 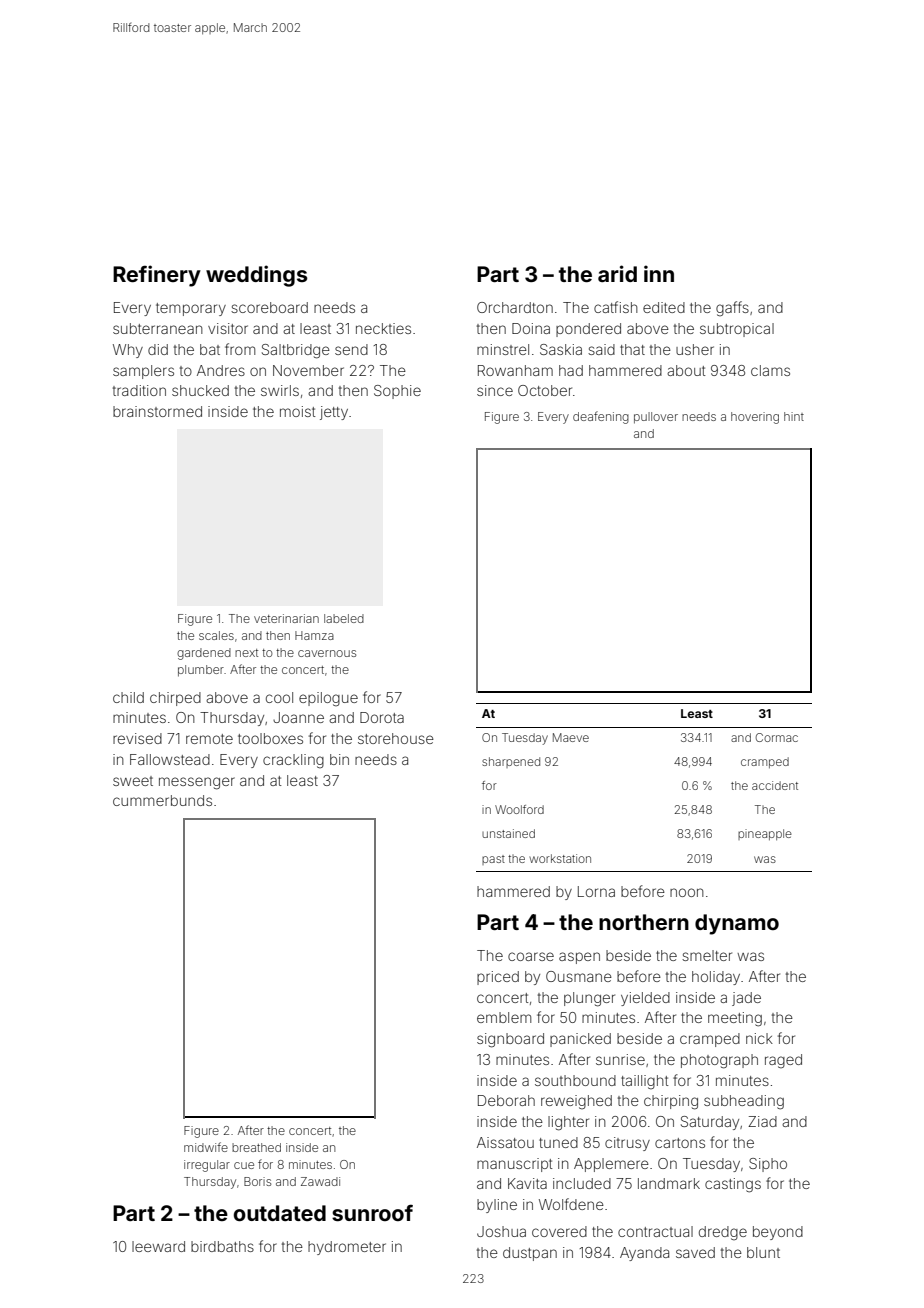 What do you see at coordinates (157, 411) in the screenshot?
I see `brainstormed` at bounding box center [157, 411].
